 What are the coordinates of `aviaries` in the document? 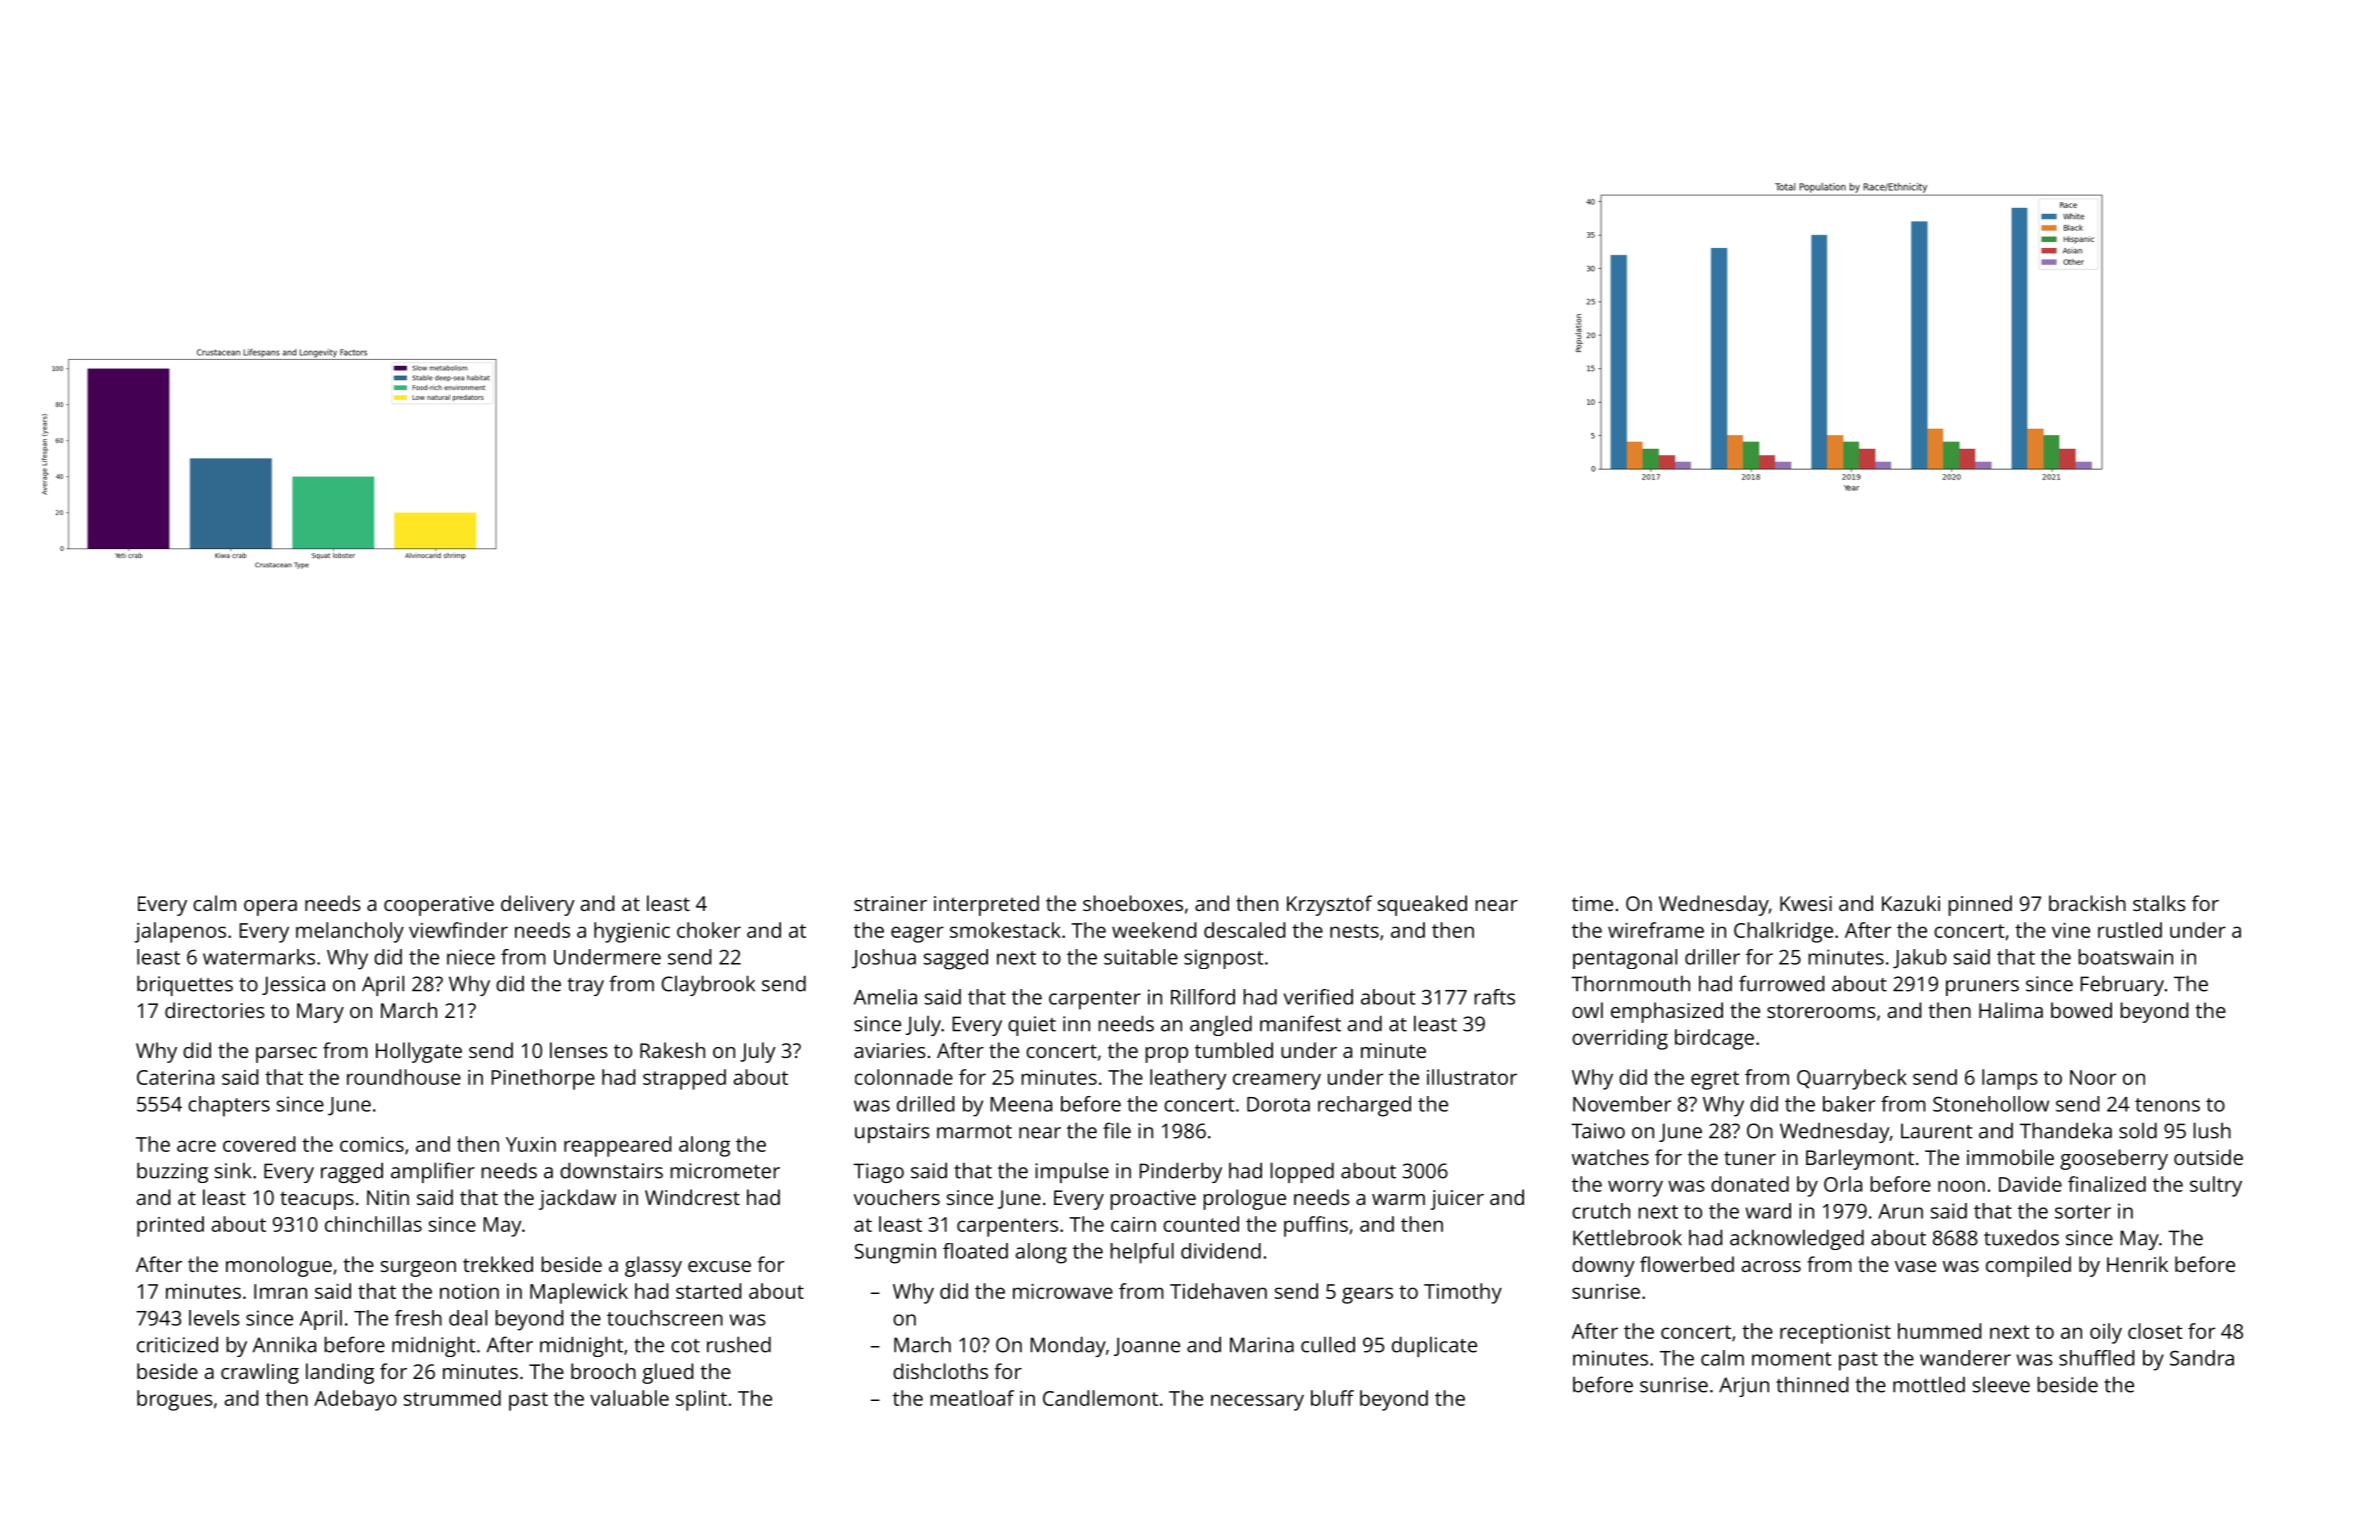 It's located at (890, 1050).
